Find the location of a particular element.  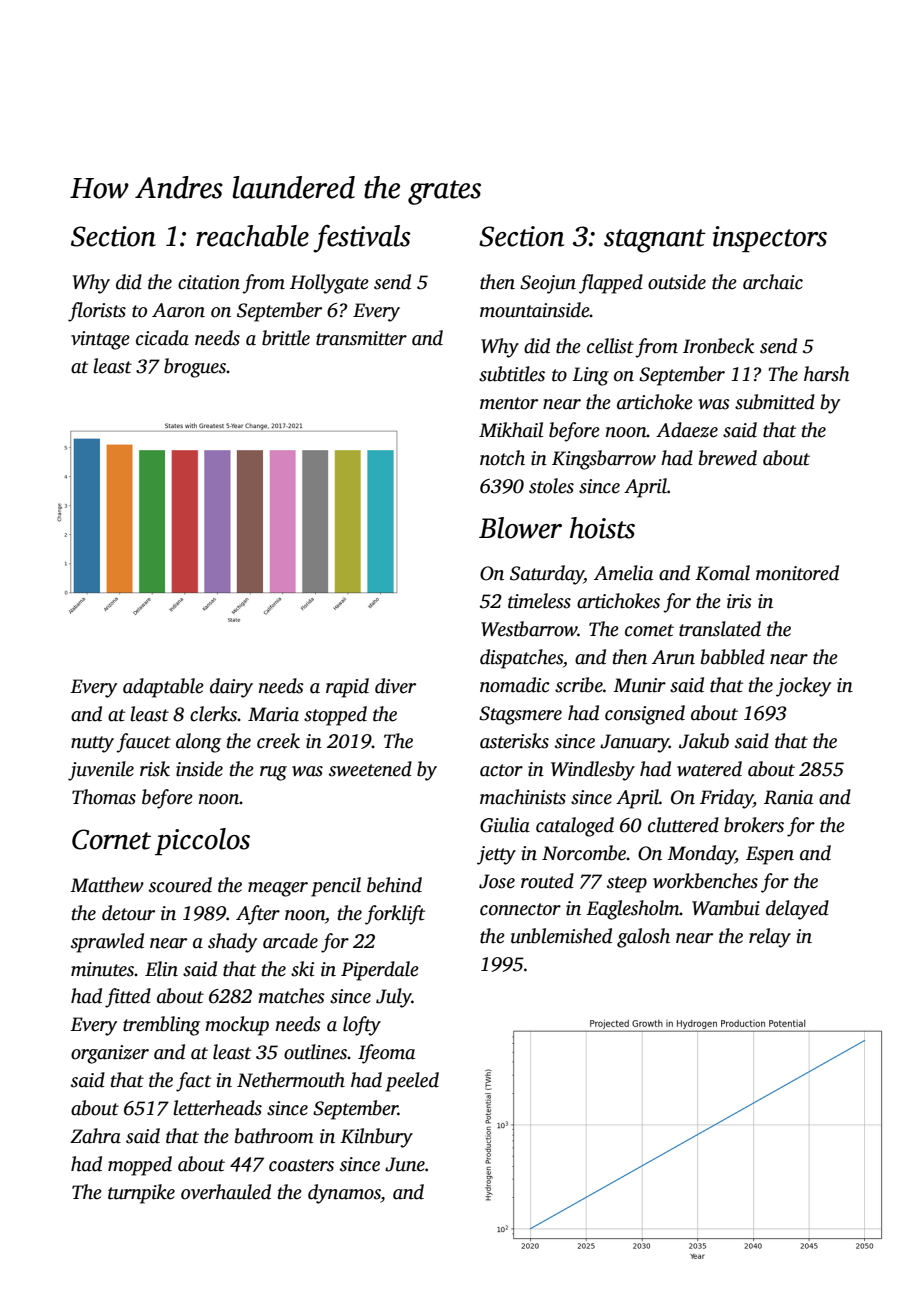

Blower is located at coordinates (520, 528).
